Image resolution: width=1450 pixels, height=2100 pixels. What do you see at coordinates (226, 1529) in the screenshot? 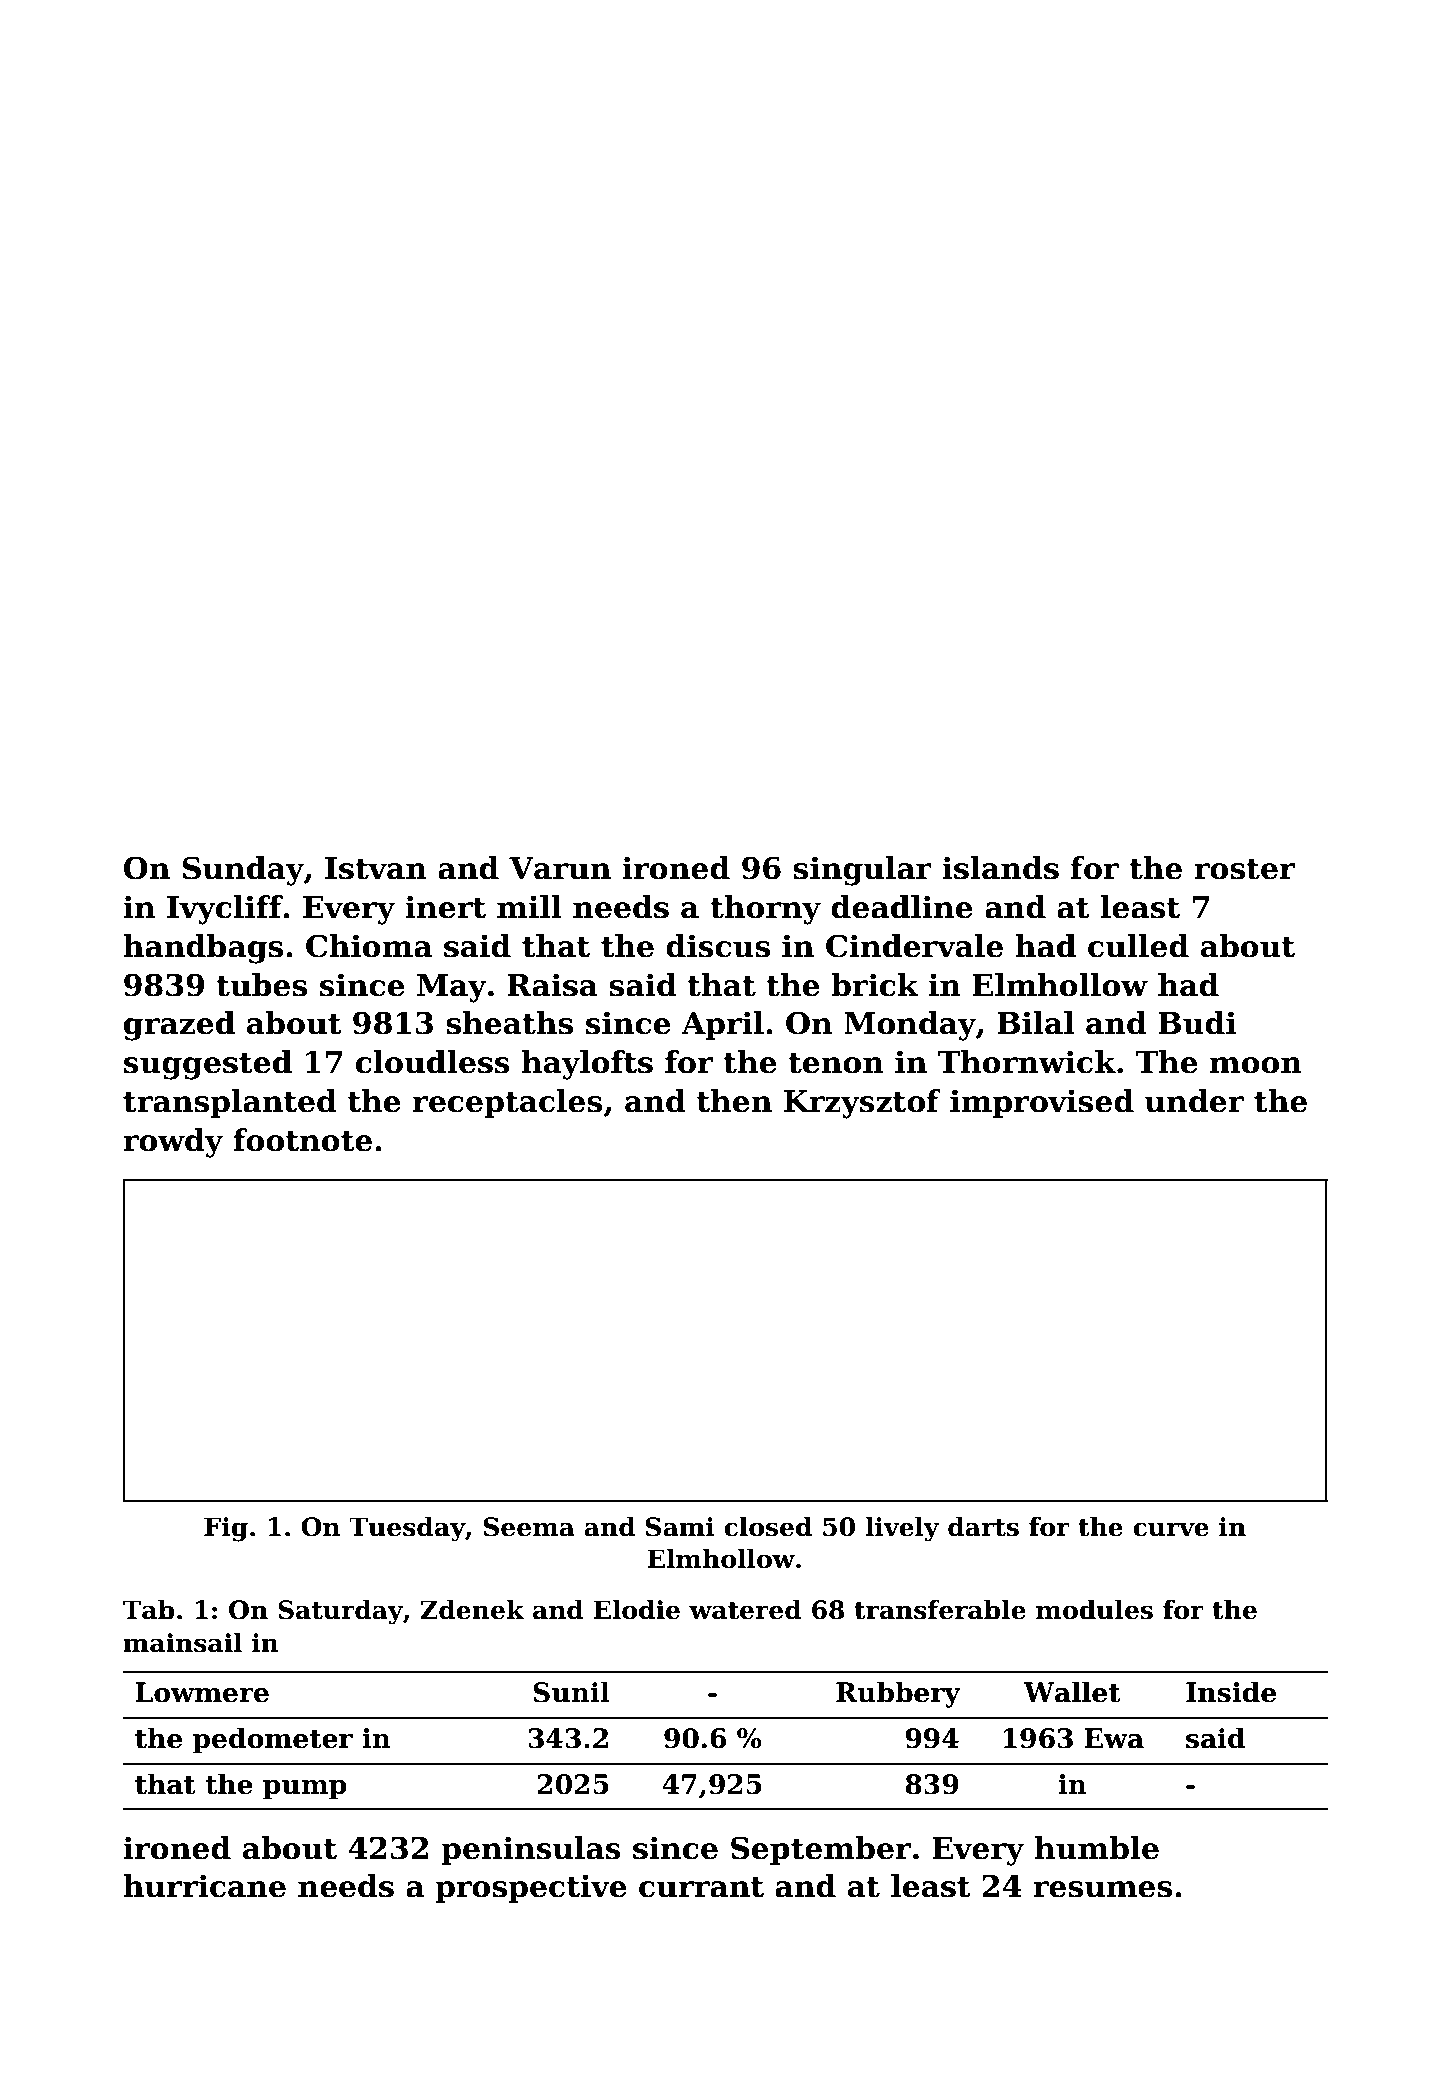
I see `Fig` at bounding box center [226, 1529].
